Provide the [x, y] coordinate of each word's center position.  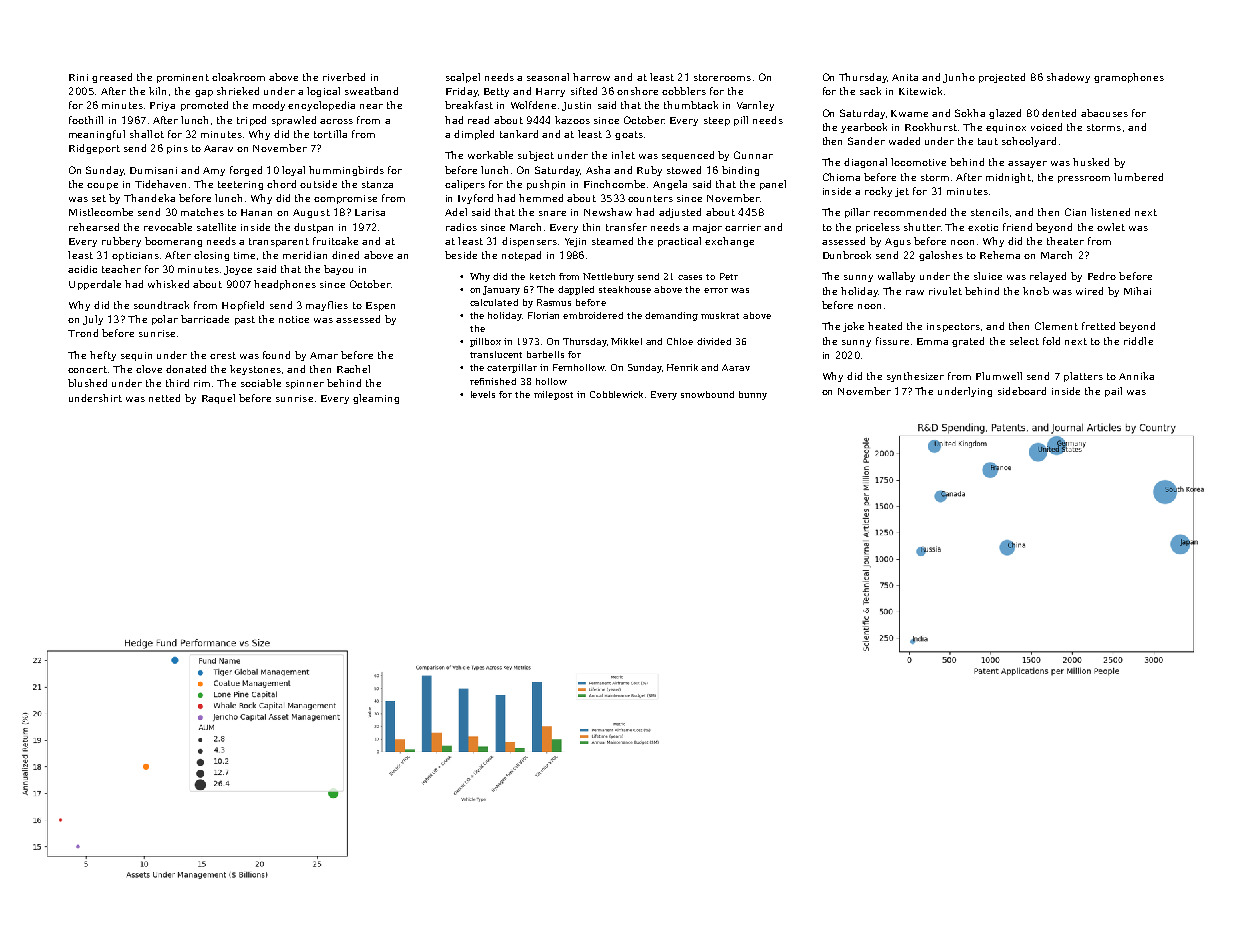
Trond [83, 333]
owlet [1111, 227]
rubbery [121, 242]
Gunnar [753, 155]
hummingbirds [346, 171]
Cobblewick [616, 394]
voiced [1046, 127]
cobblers [684, 91]
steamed [612, 241]
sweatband [371, 91]
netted [164, 398]
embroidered [593, 315]
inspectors [953, 327]
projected [1002, 78]
